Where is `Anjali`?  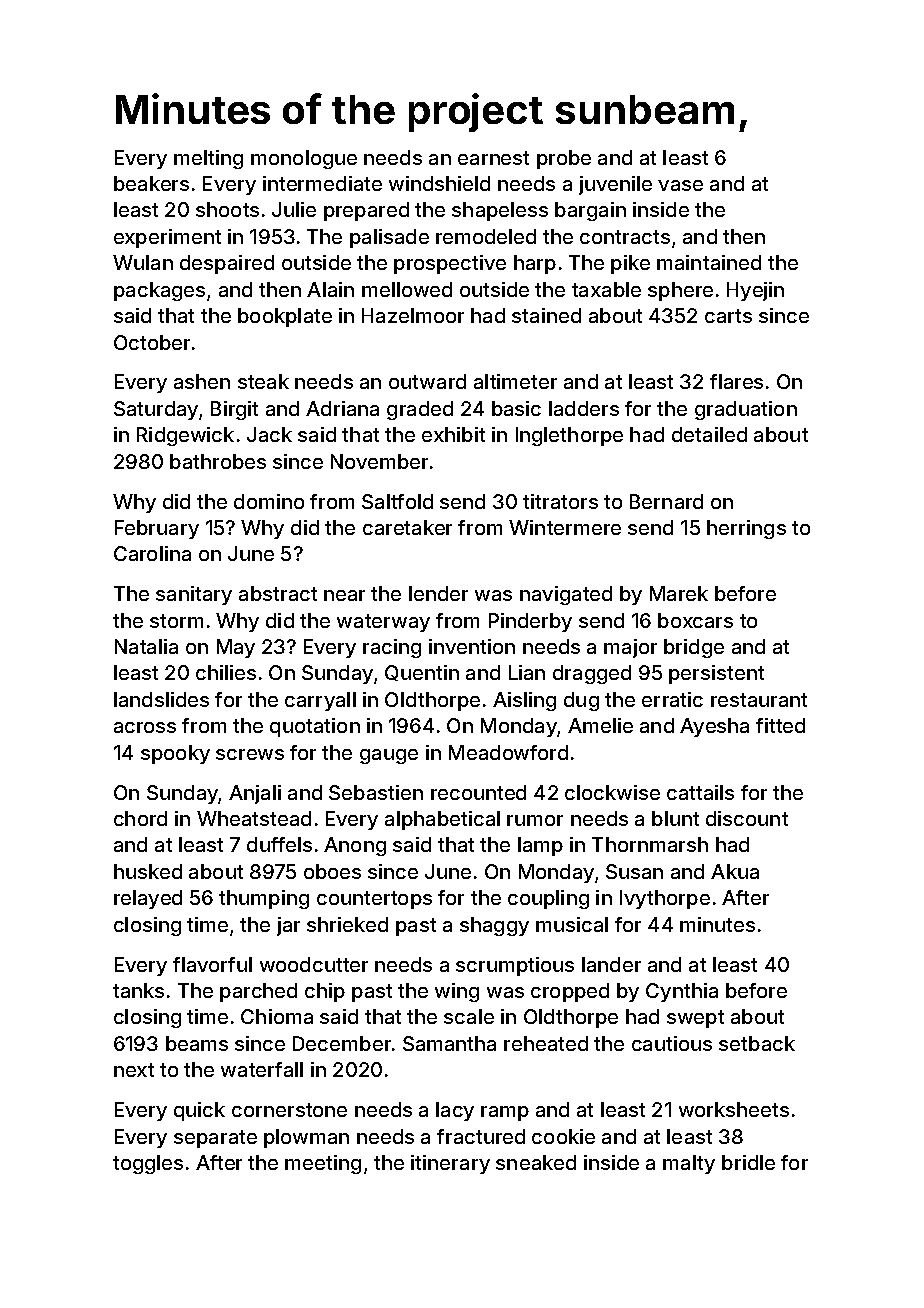 Anjali is located at coordinates (255, 794).
